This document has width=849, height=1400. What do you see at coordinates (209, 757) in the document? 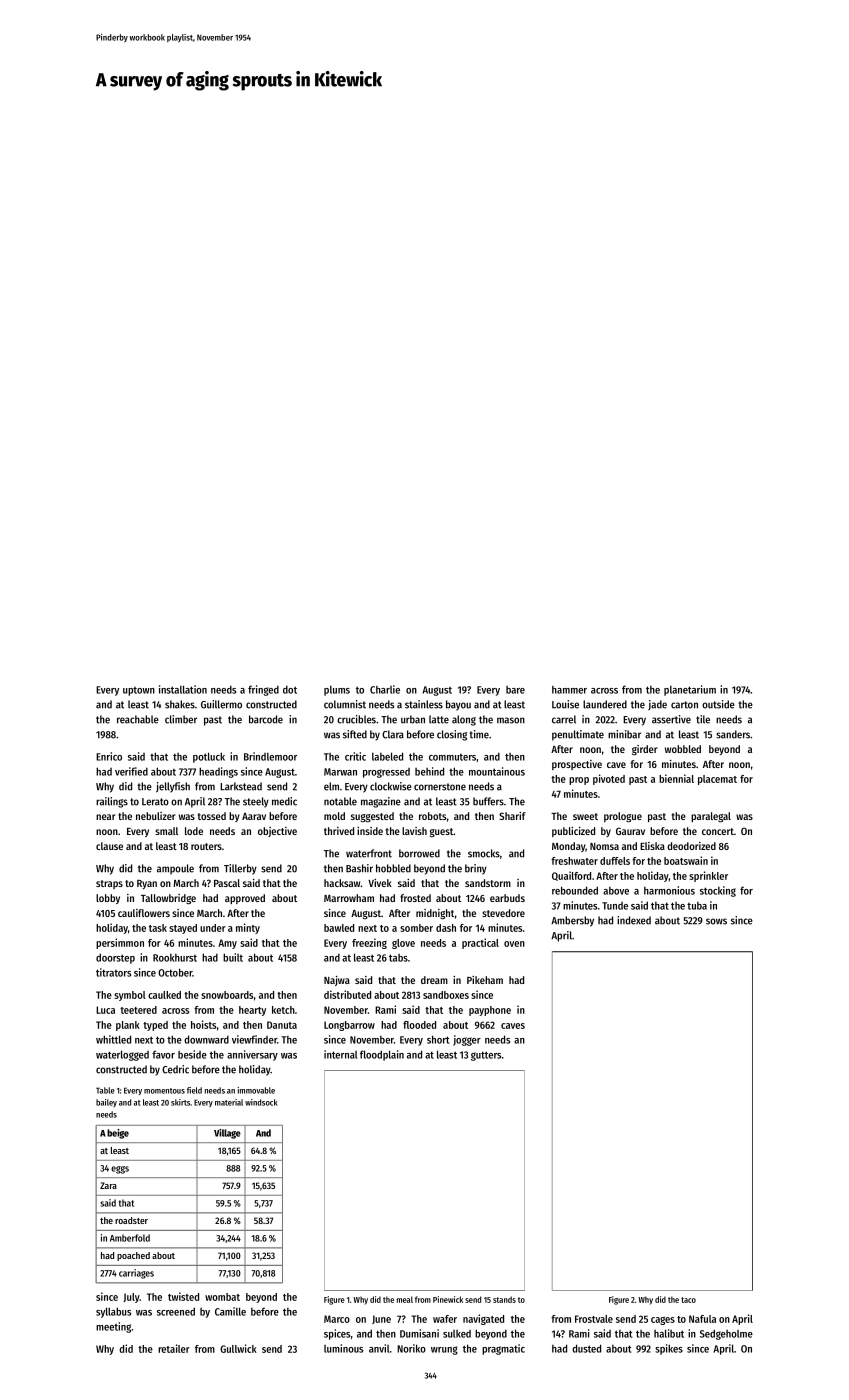
I see `potluck` at bounding box center [209, 757].
